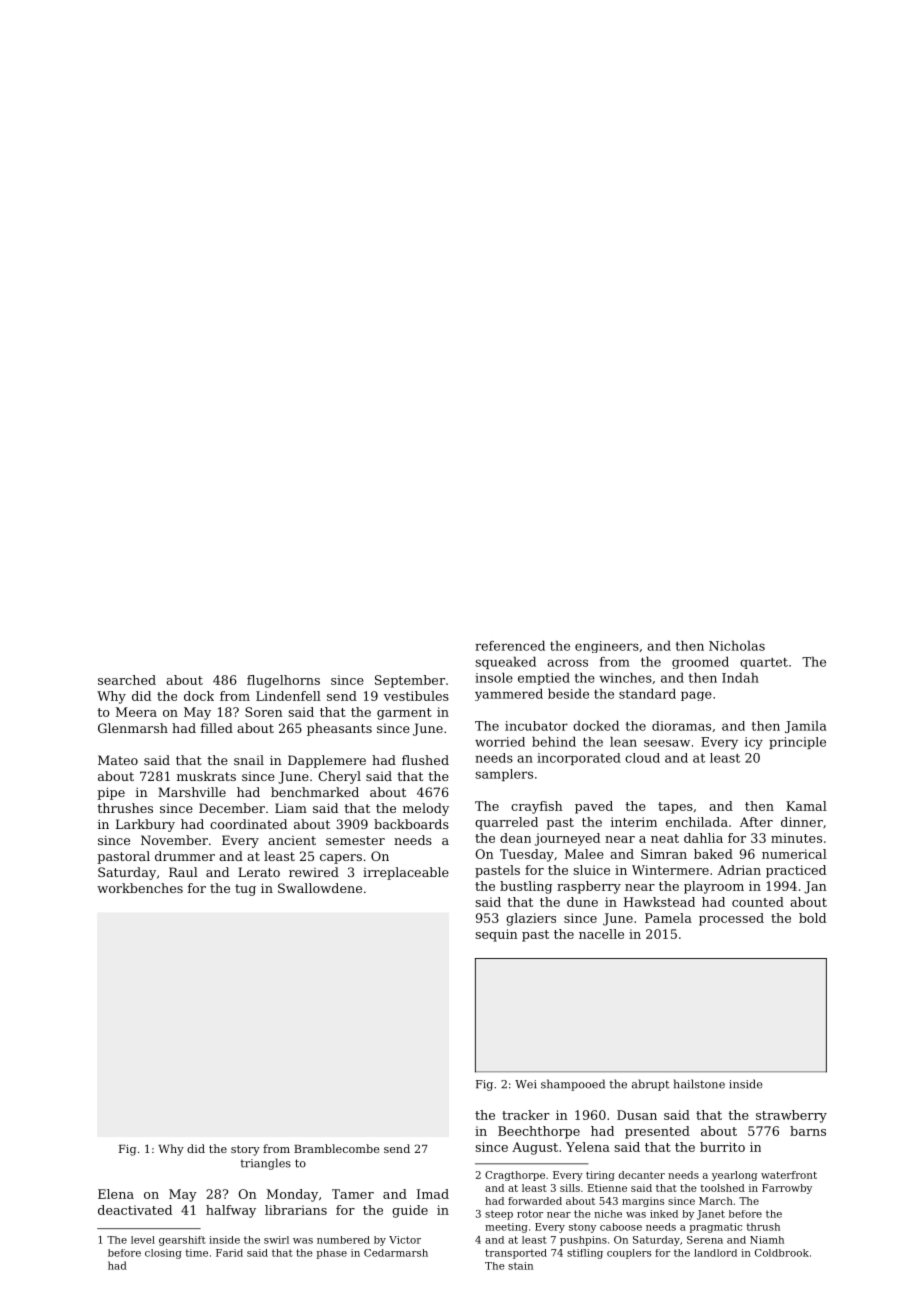 This image has width=924, height=1308. What do you see at coordinates (535, 1148) in the image?
I see `August` at bounding box center [535, 1148].
